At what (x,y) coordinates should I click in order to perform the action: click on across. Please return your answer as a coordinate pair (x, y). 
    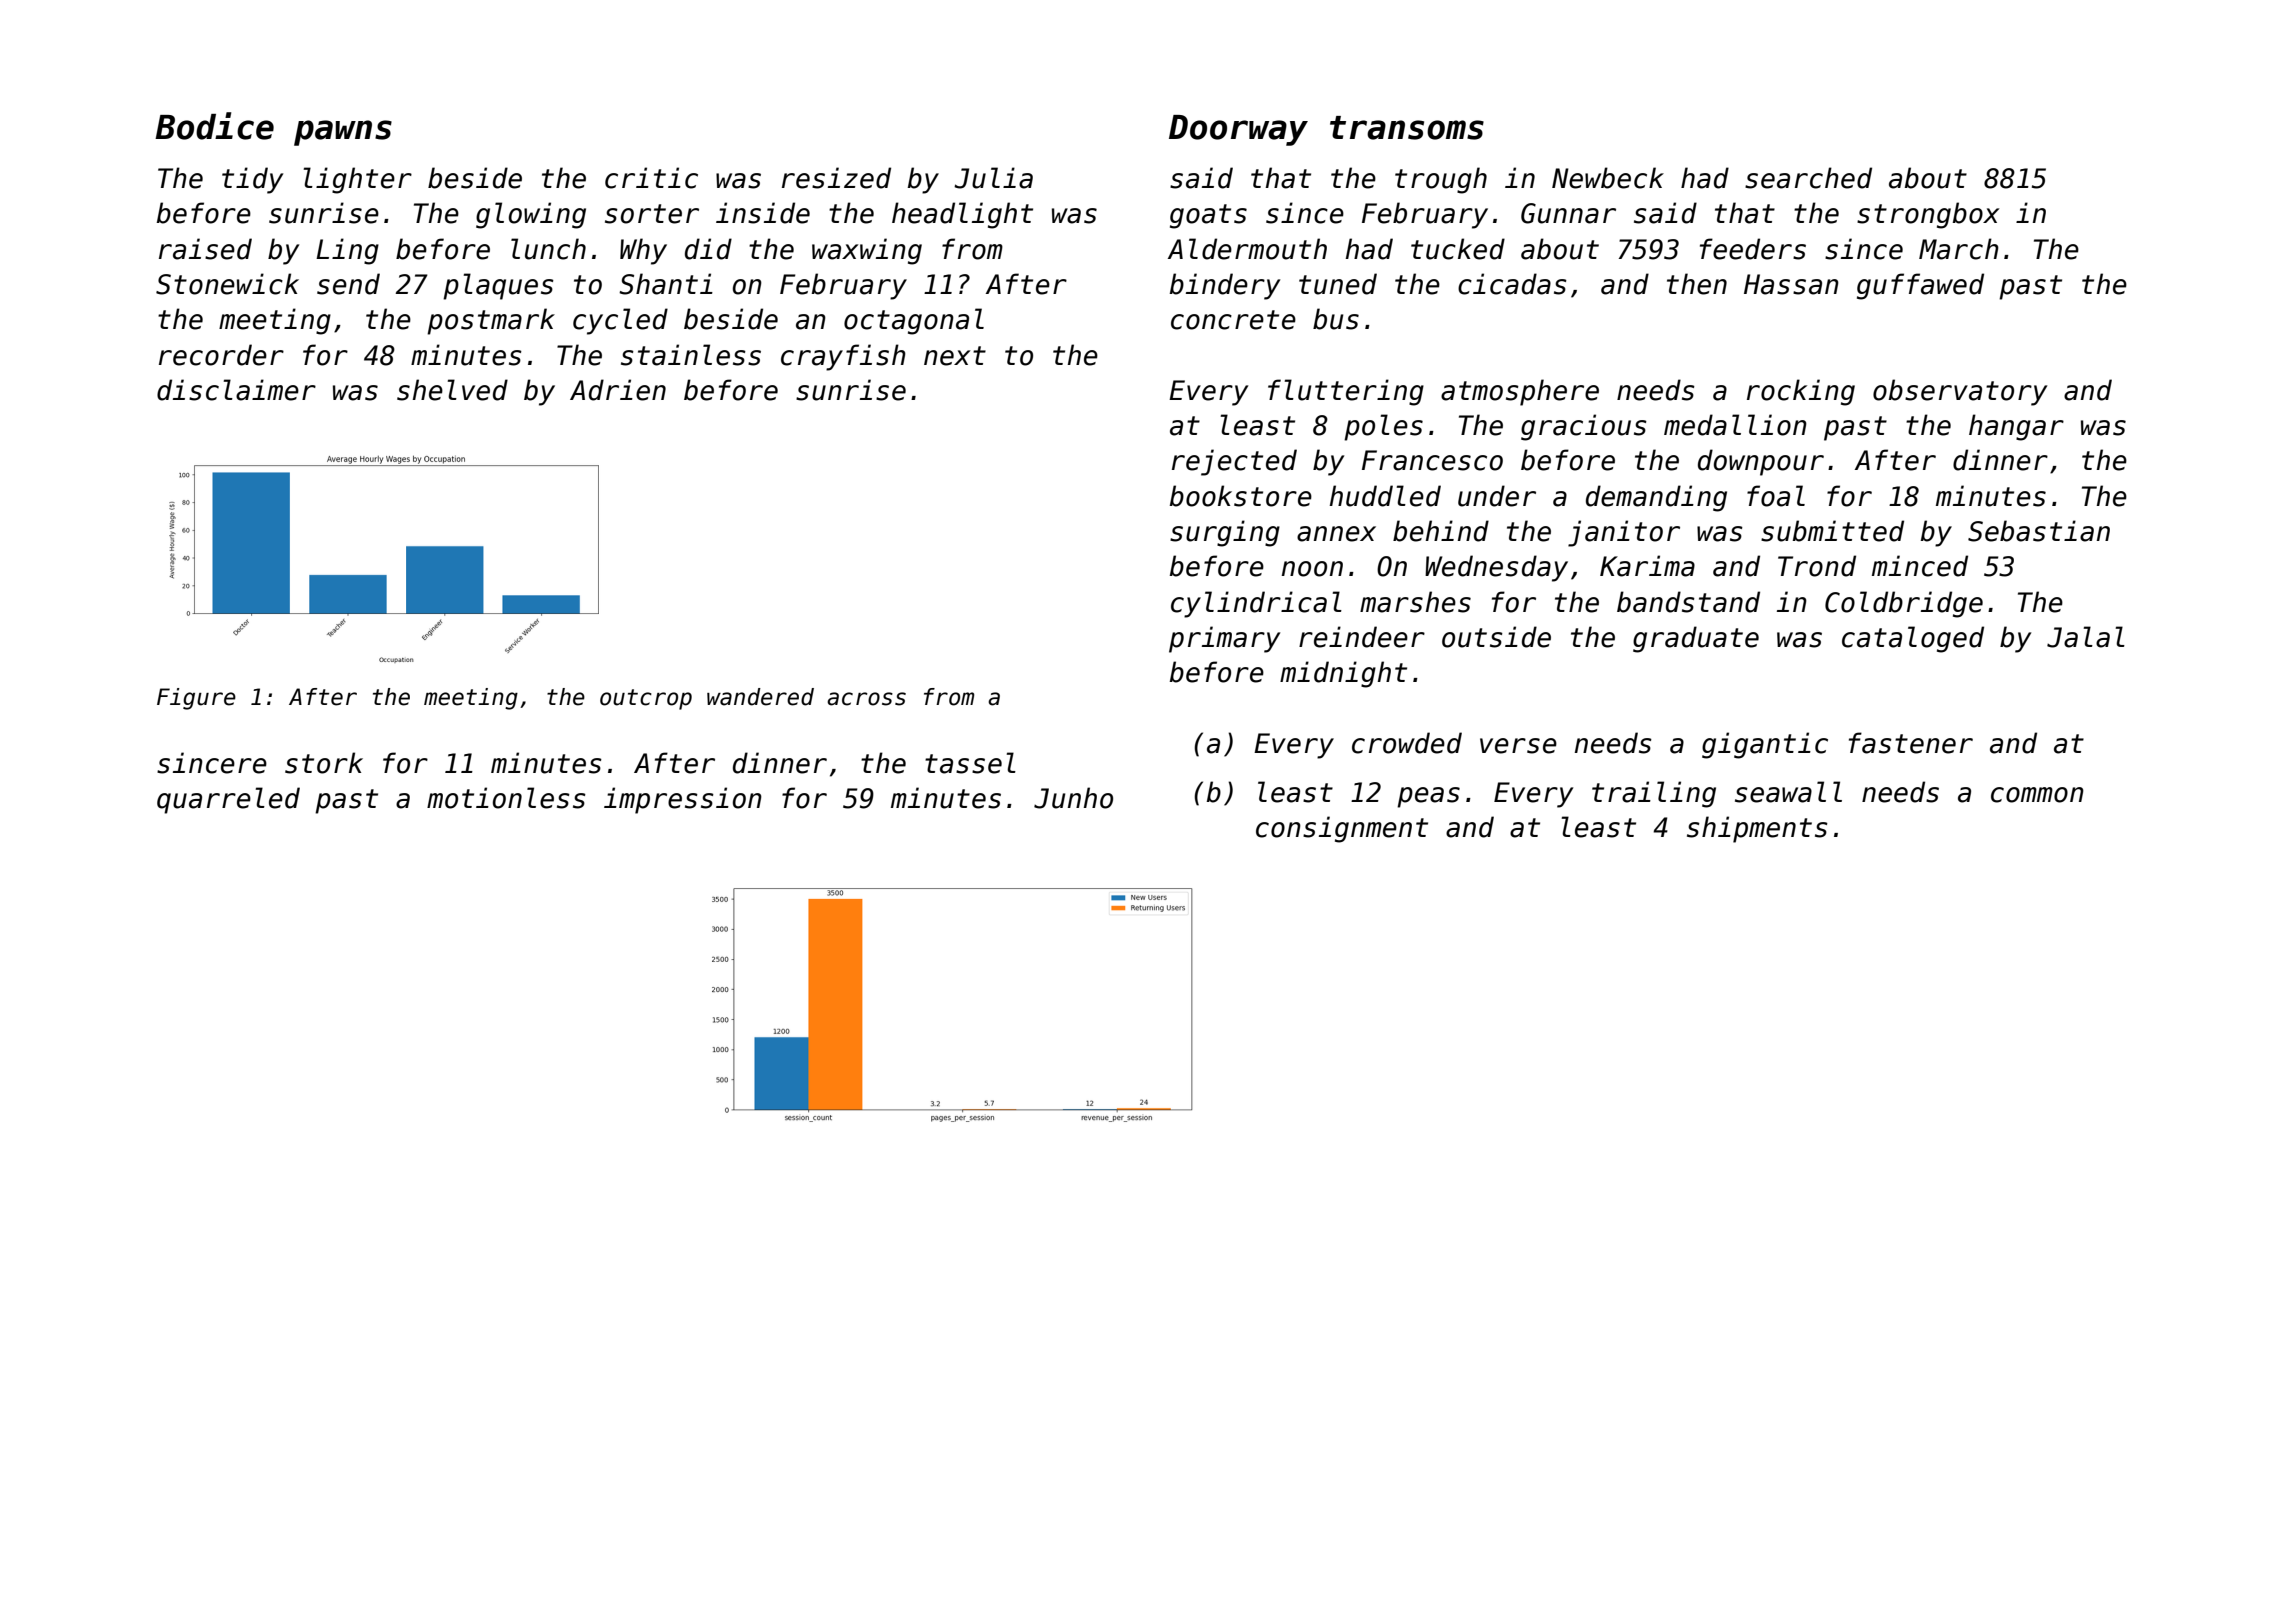
    Looking at the image, I should click on (866, 699).
